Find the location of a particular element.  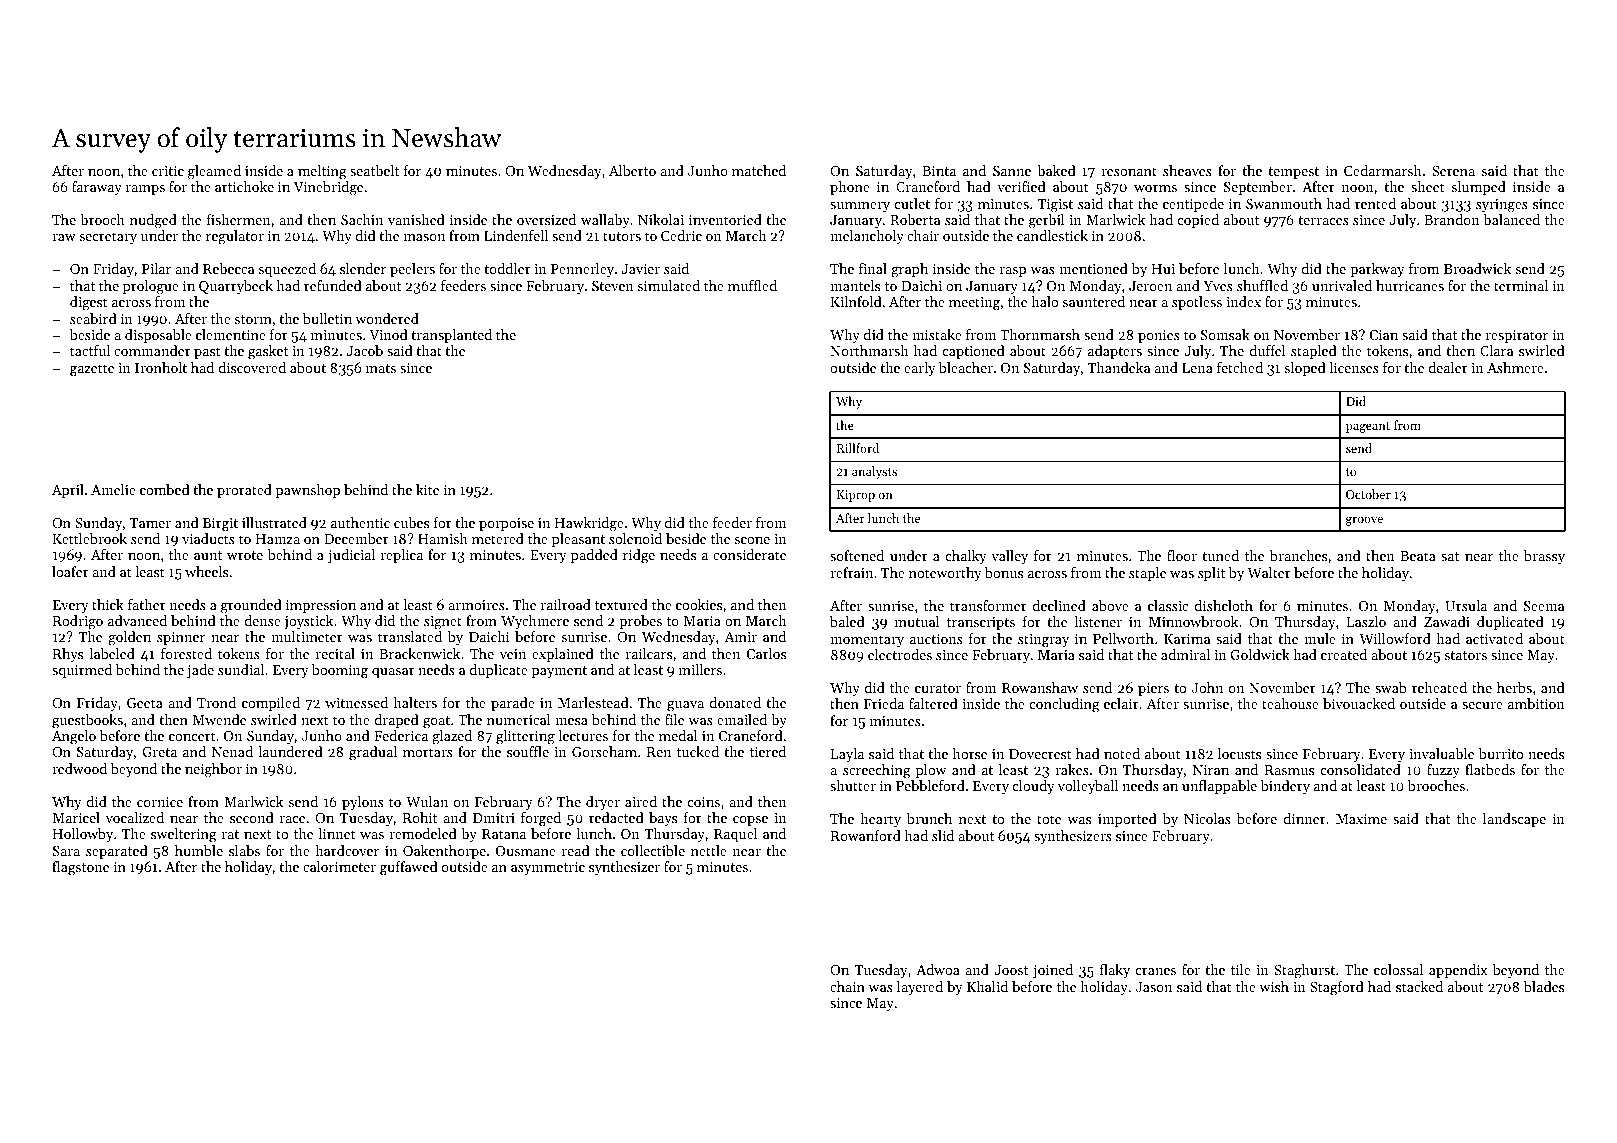

terminal is located at coordinates (1521, 285).
